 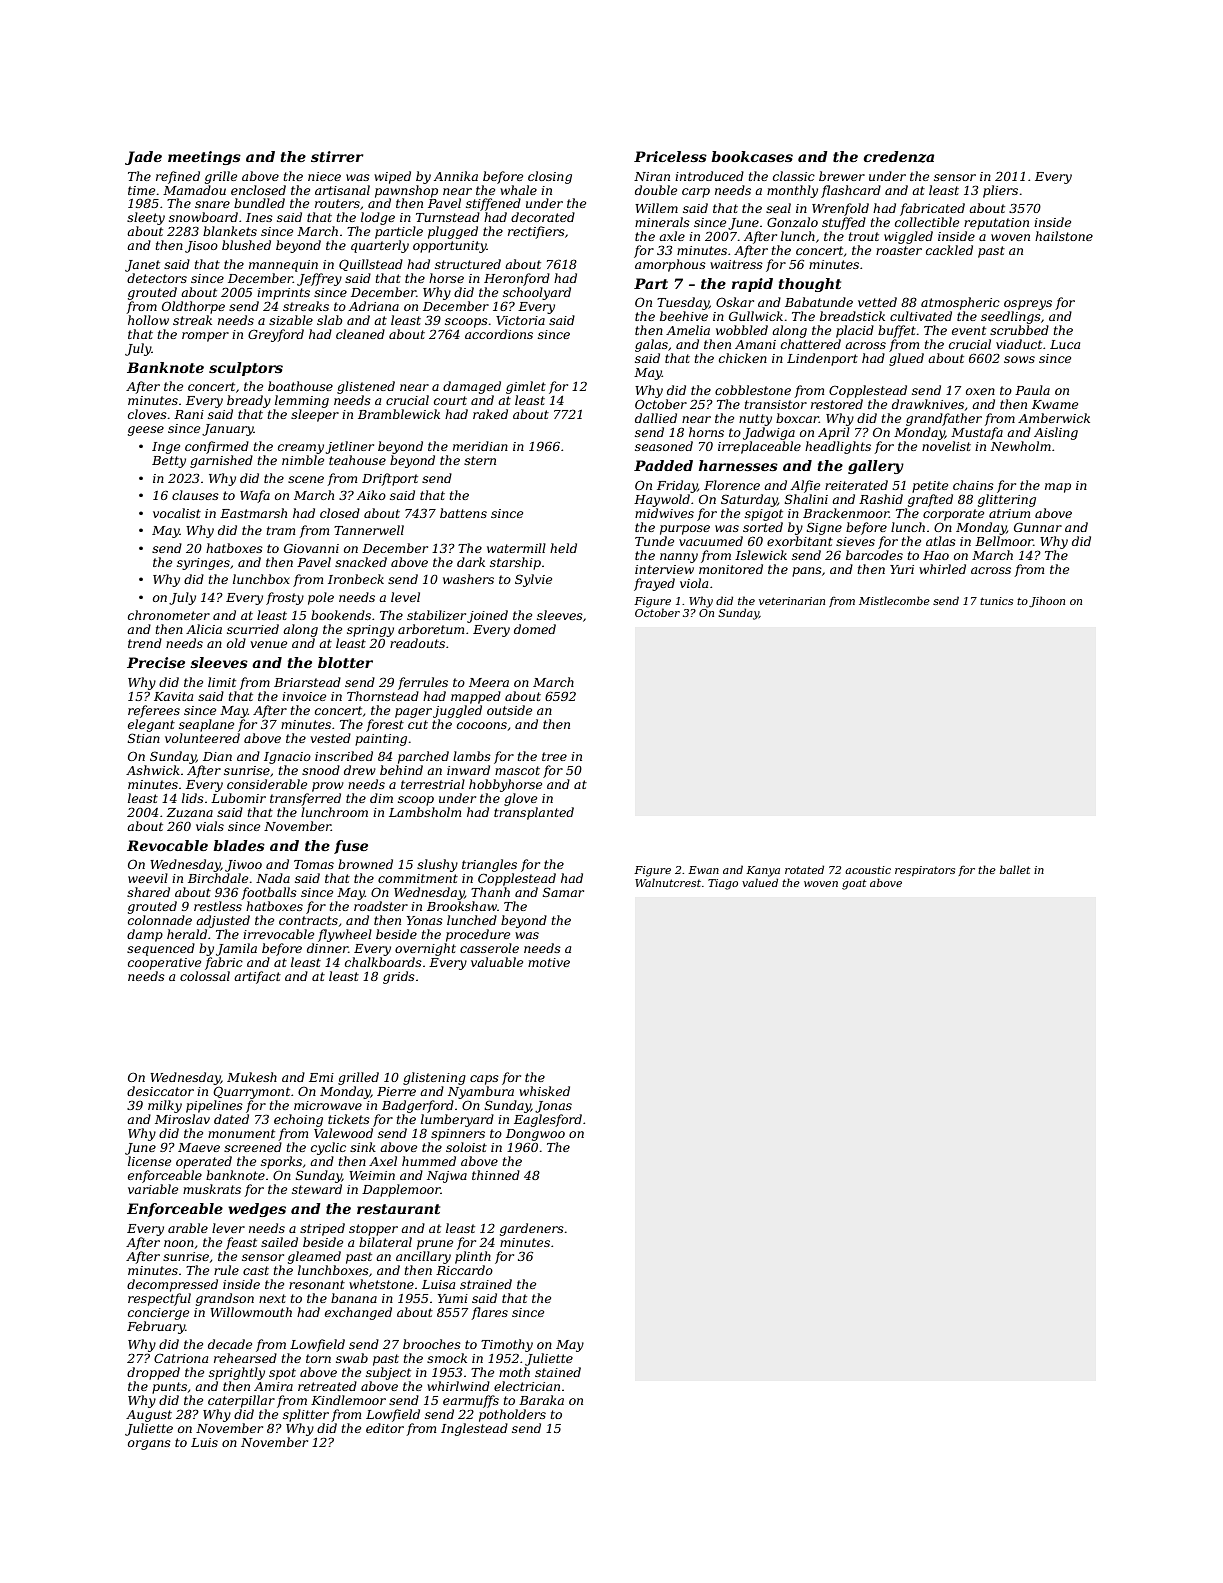 I want to click on rapid, so click(x=752, y=285).
